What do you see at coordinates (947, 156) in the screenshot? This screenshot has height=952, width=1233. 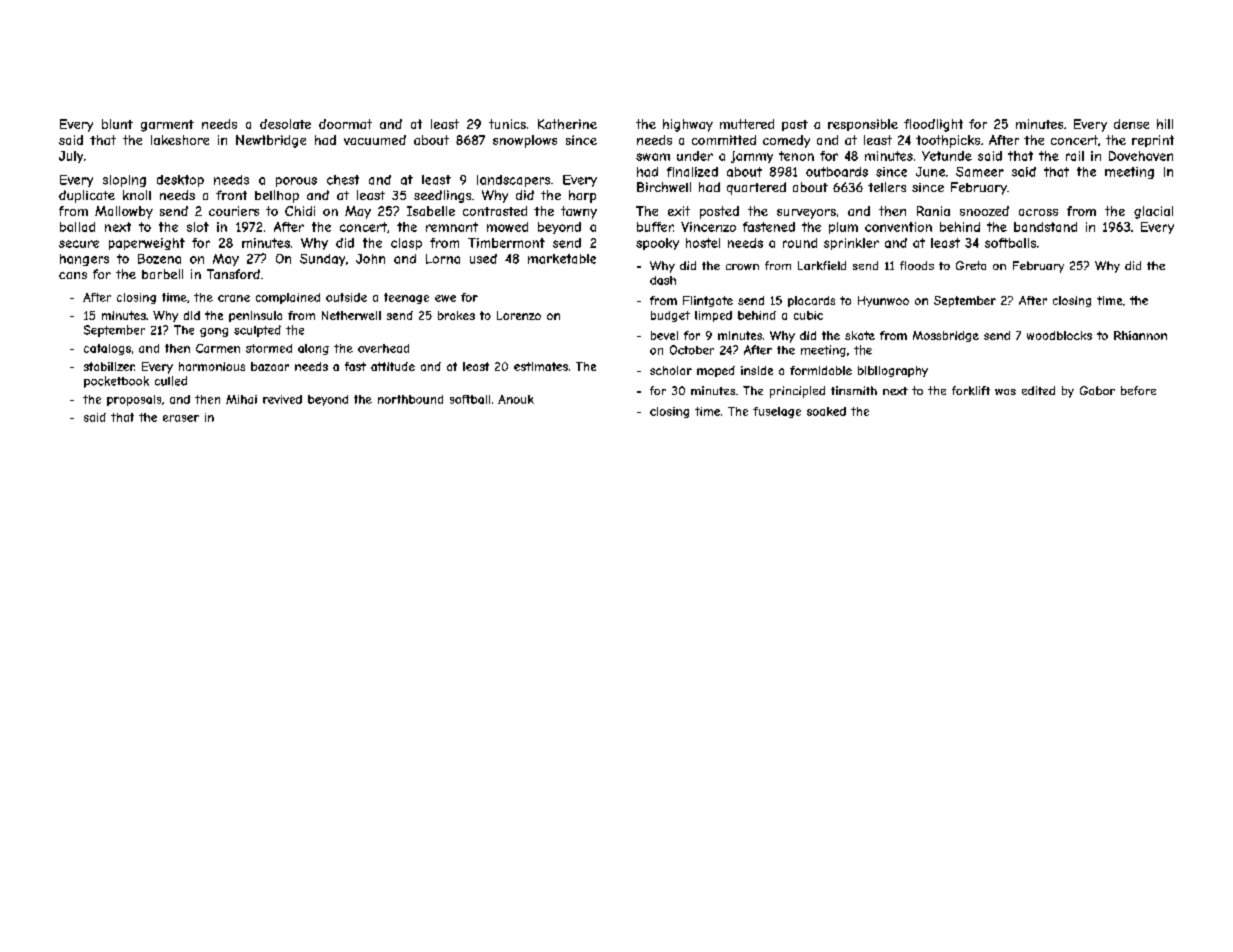 I see `Yetunde` at bounding box center [947, 156].
